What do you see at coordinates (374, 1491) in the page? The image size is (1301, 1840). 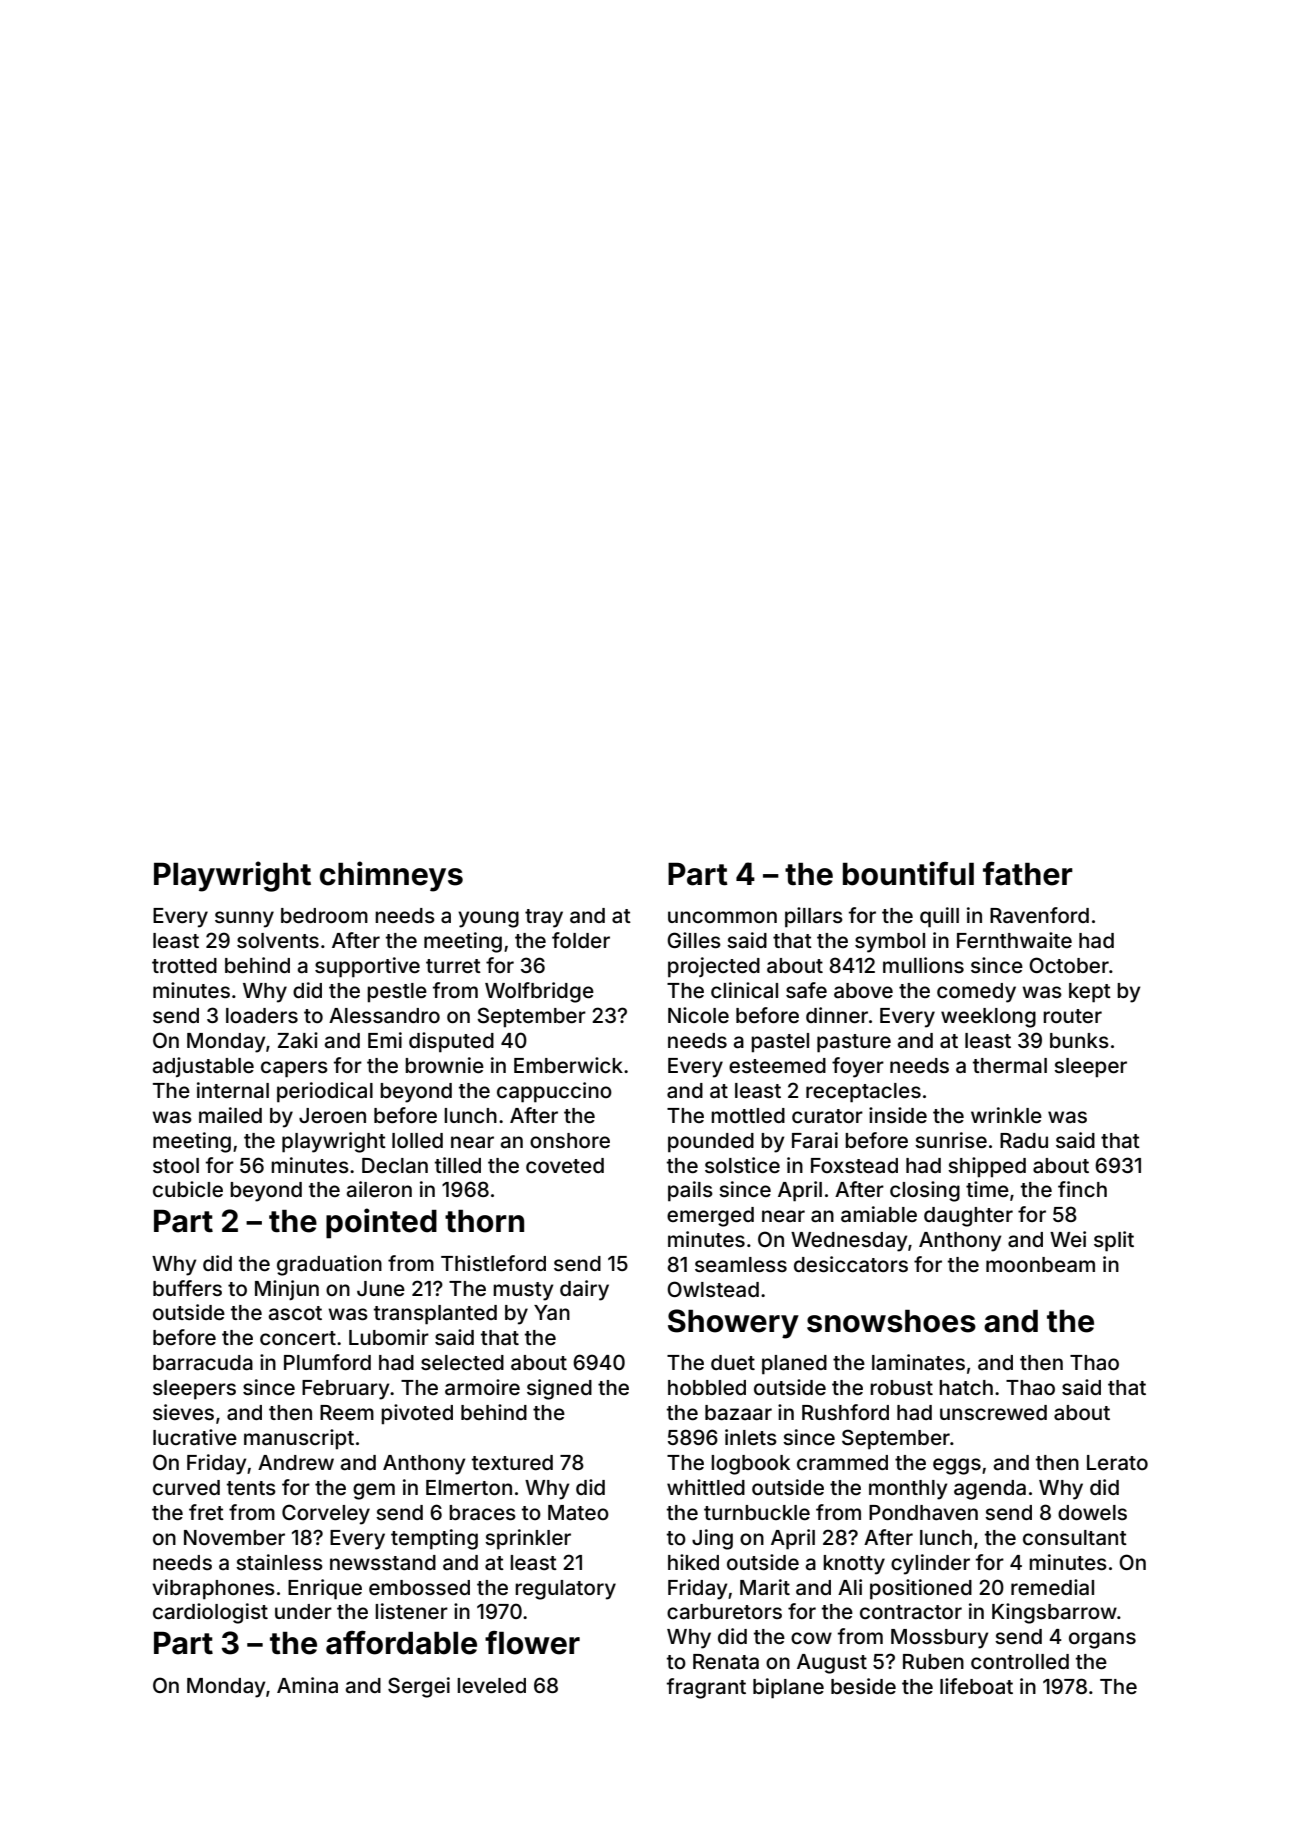 I see `gem` at bounding box center [374, 1491].
